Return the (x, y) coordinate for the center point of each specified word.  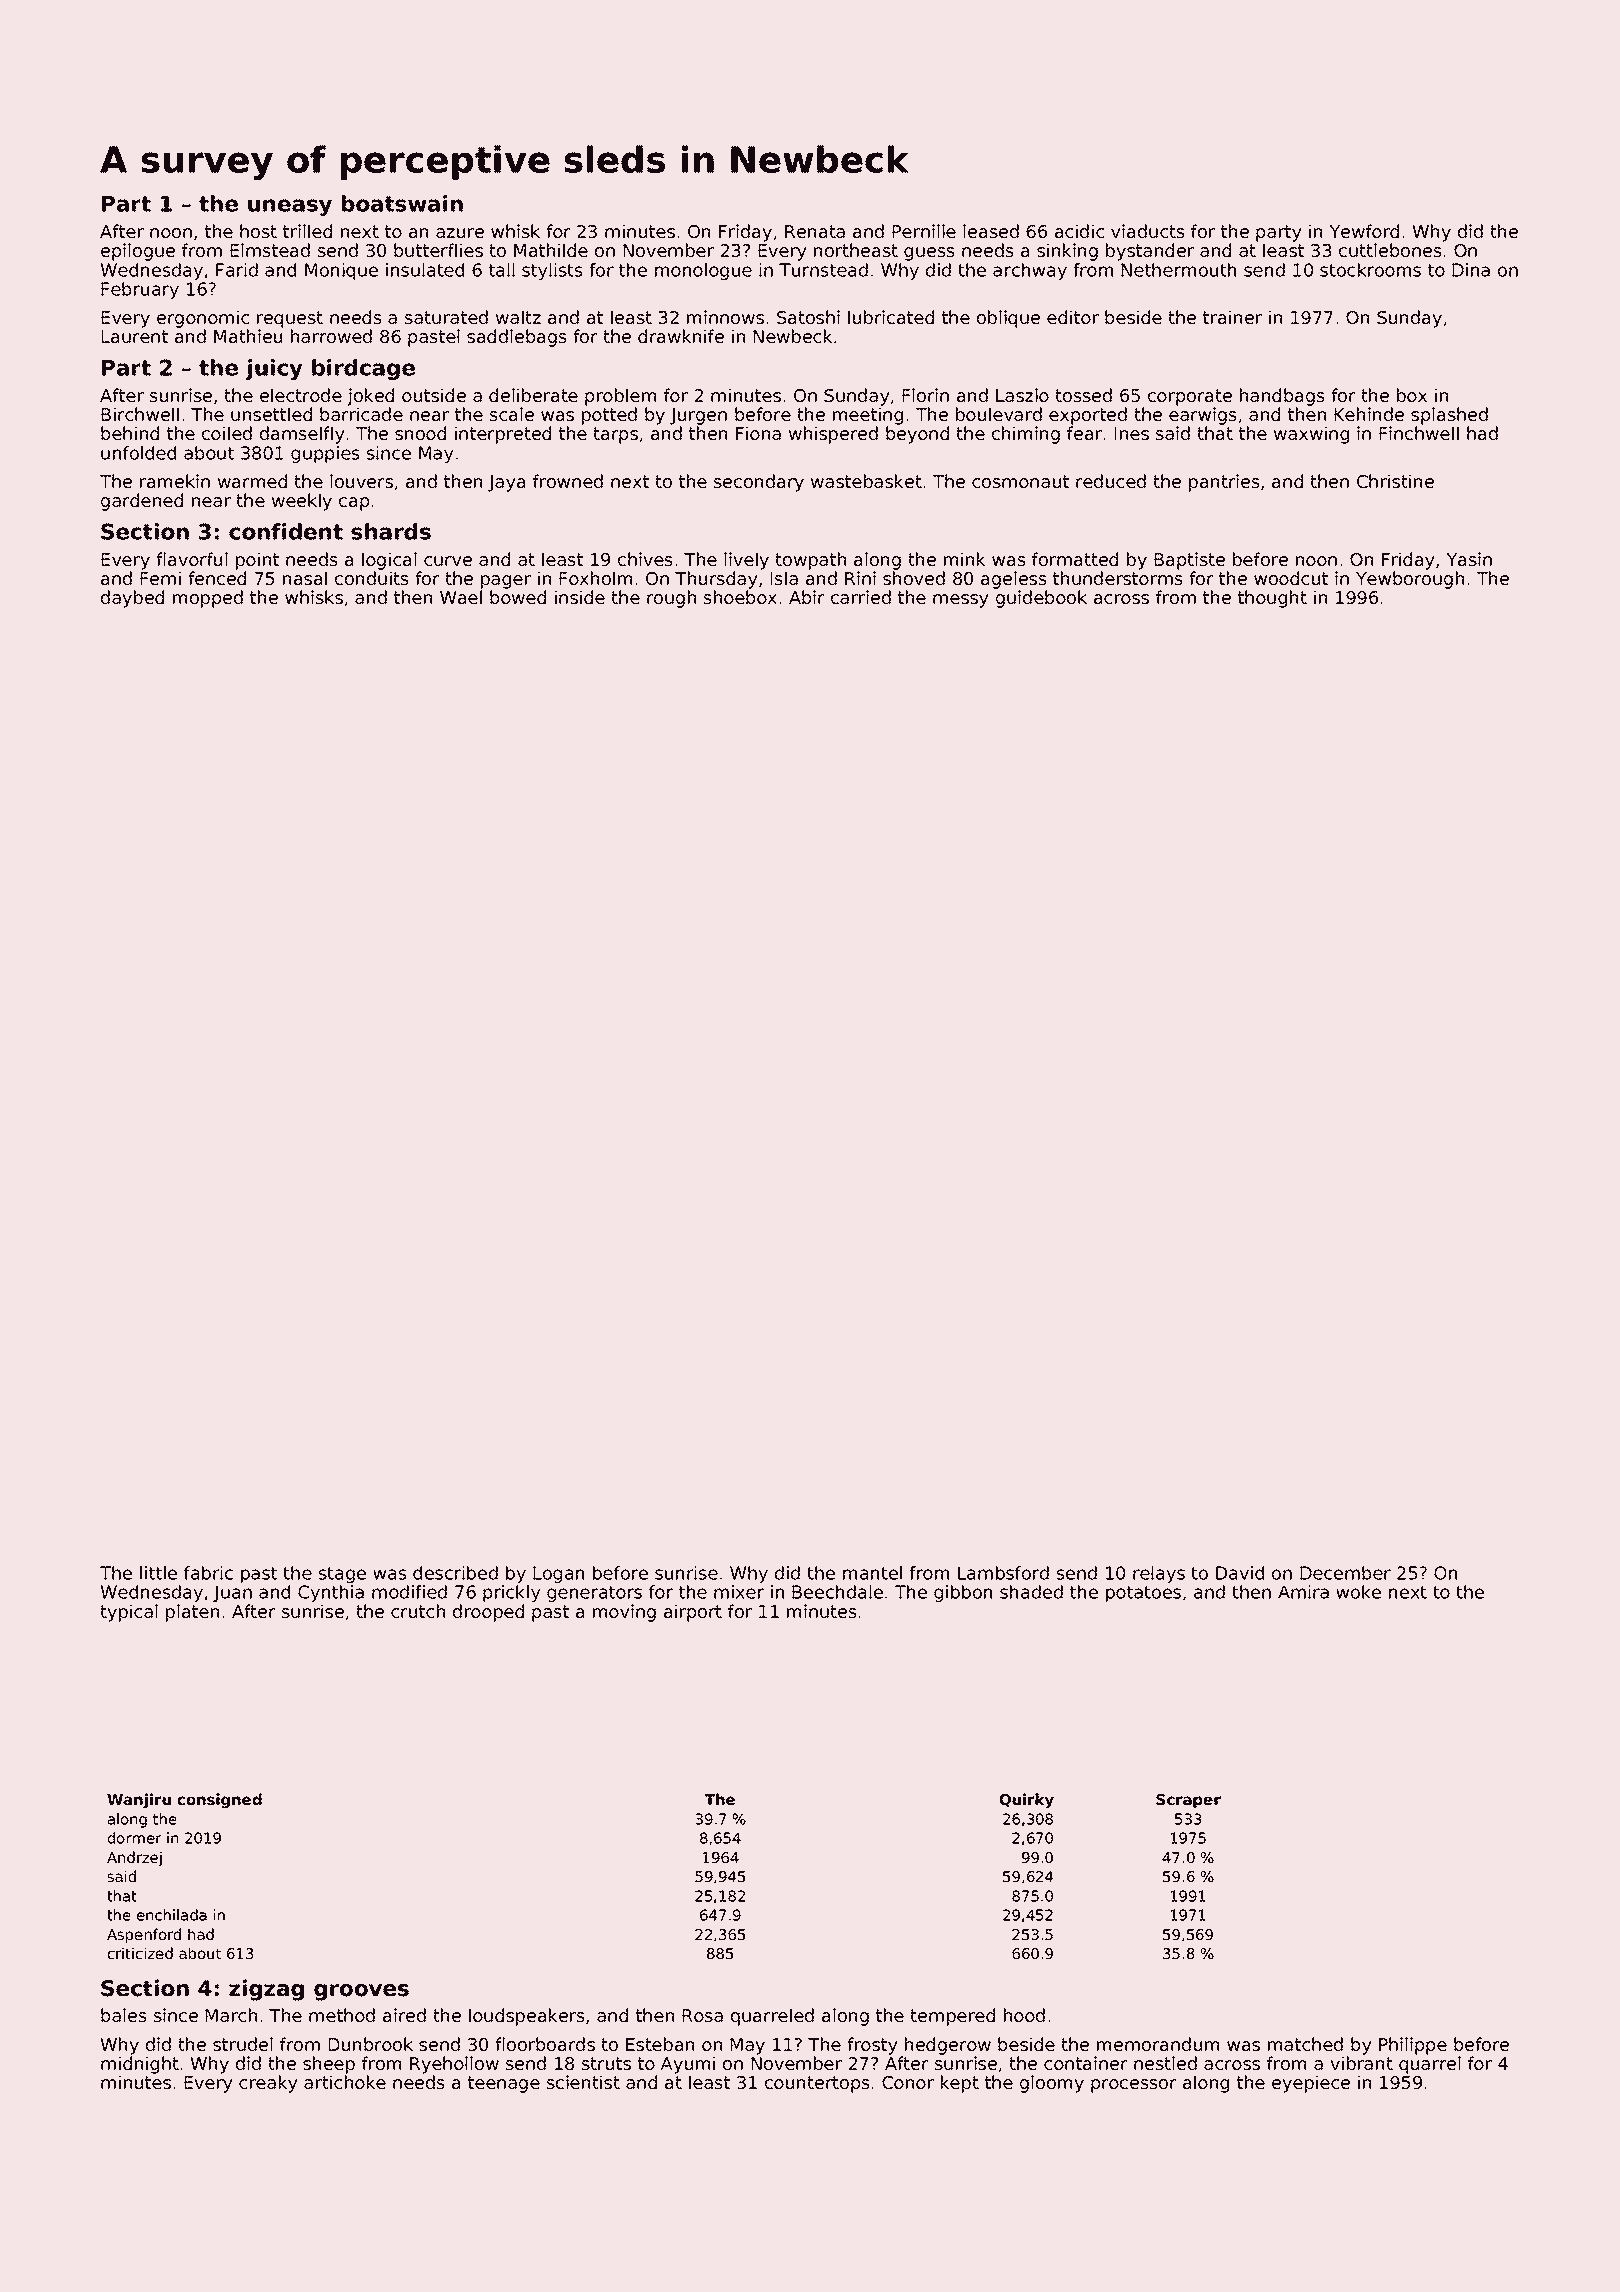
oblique (1008, 319)
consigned (219, 1800)
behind (130, 433)
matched (1305, 2044)
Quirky (1026, 1800)
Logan (558, 1574)
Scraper (1188, 1801)
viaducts (1148, 231)
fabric (208, 1573)
